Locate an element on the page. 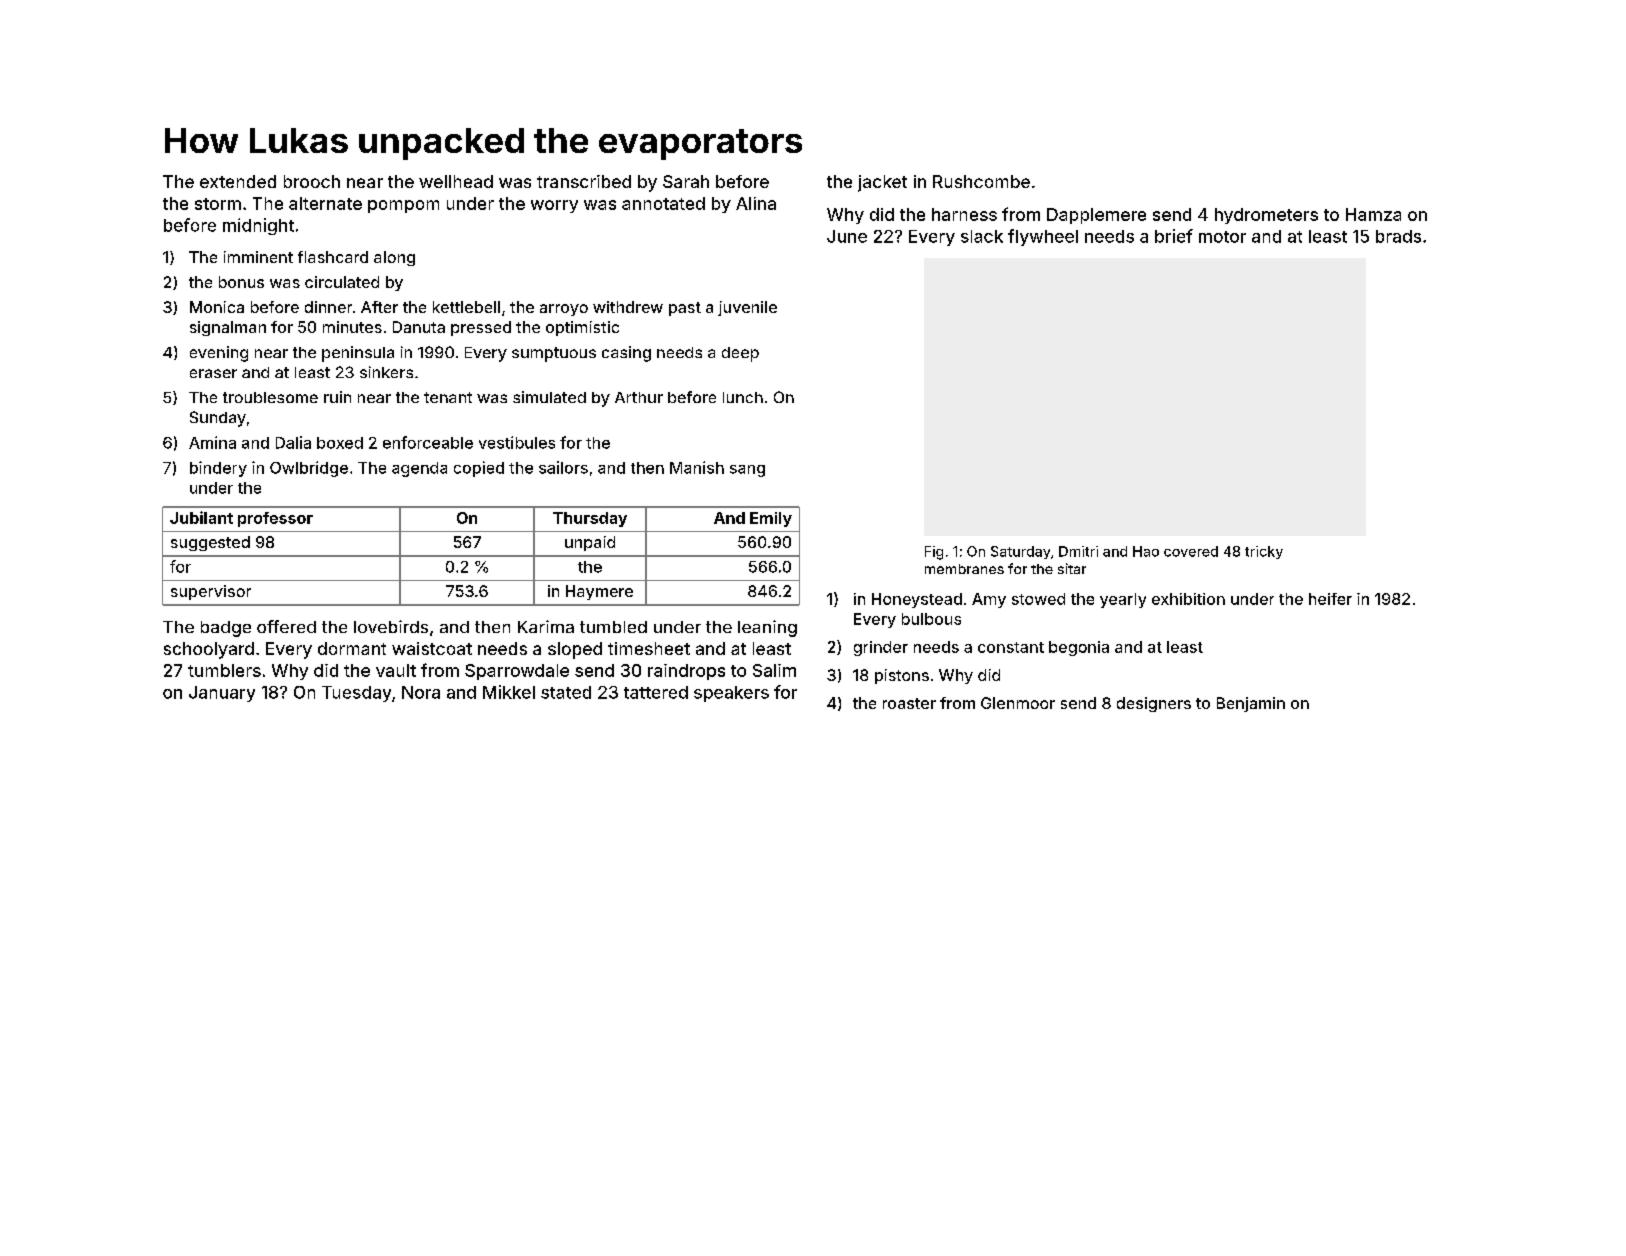  heifer is located at coordinates (1330, 599).
